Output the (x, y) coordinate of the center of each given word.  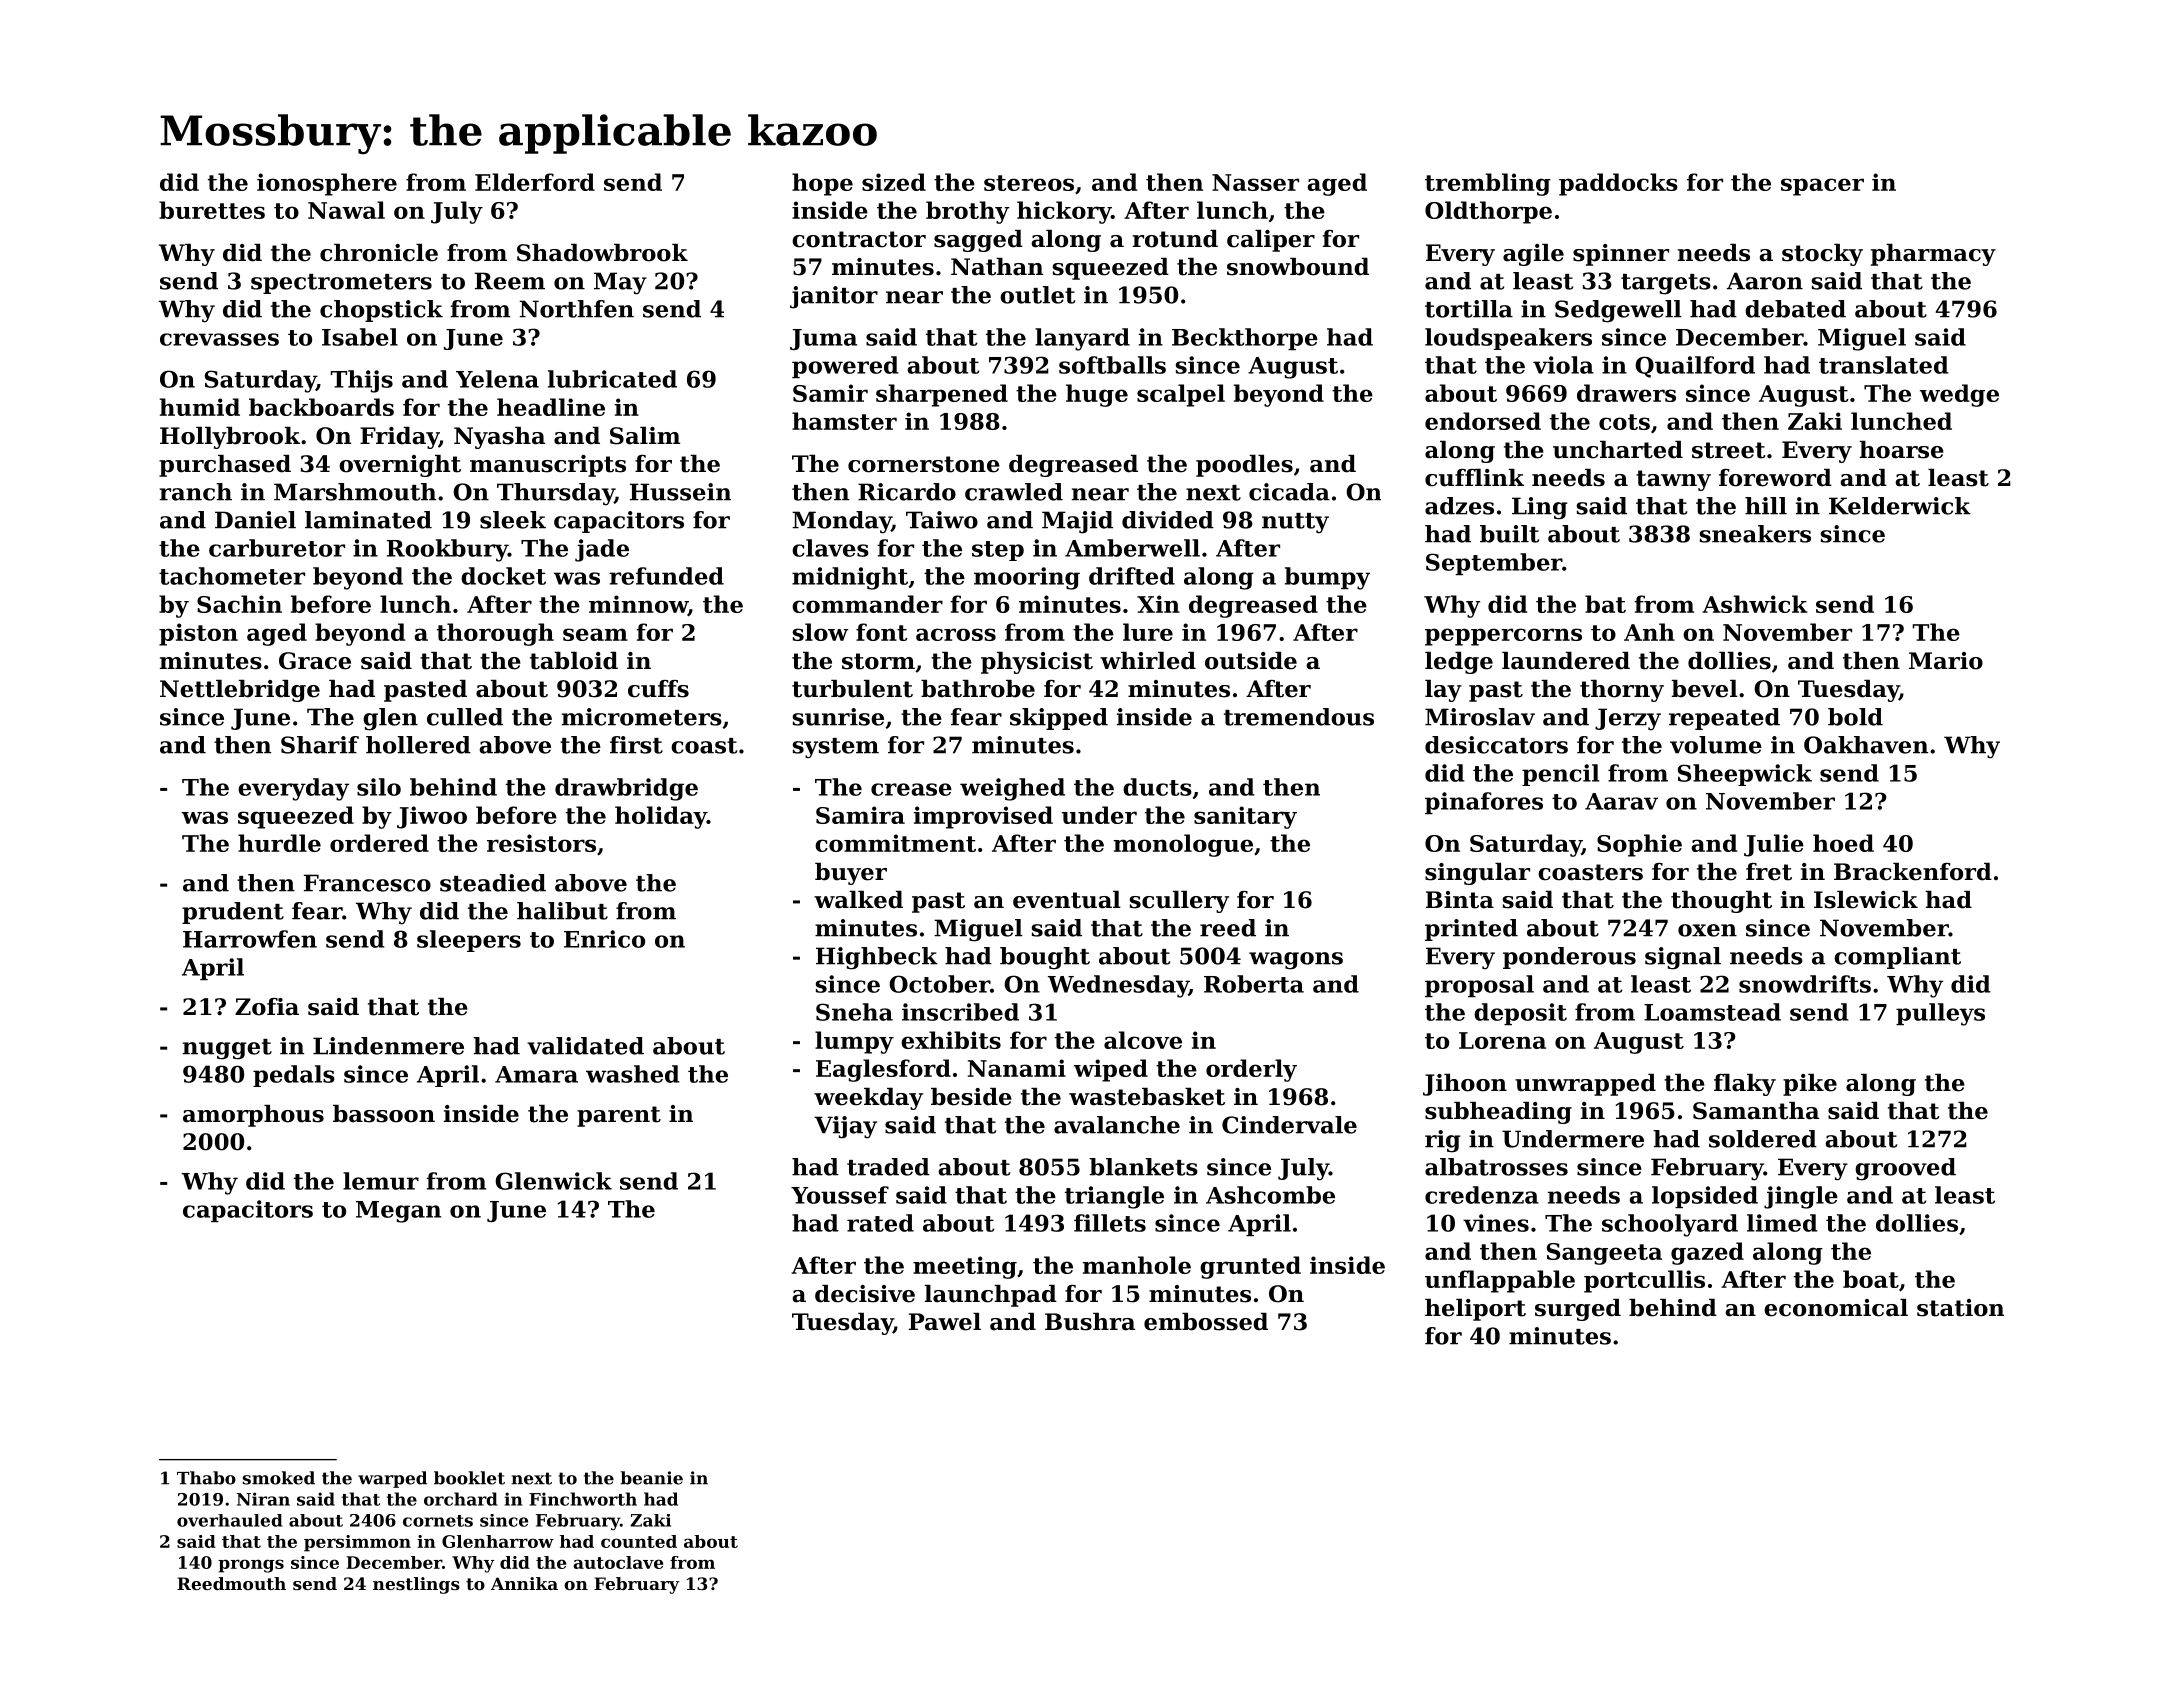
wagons (1296, 961)
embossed (1206, 1322)
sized (894, 182)
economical (1836, 1308)
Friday (399, 438)
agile (1533, 255)
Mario (1946, 661)
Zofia (267, 1007)
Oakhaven (1866, 745)
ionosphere (327, 184)
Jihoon (1465, 1085)
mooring (1027, 578)
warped (392, 1479)
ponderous (1569, 958)
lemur (381, 1181)
